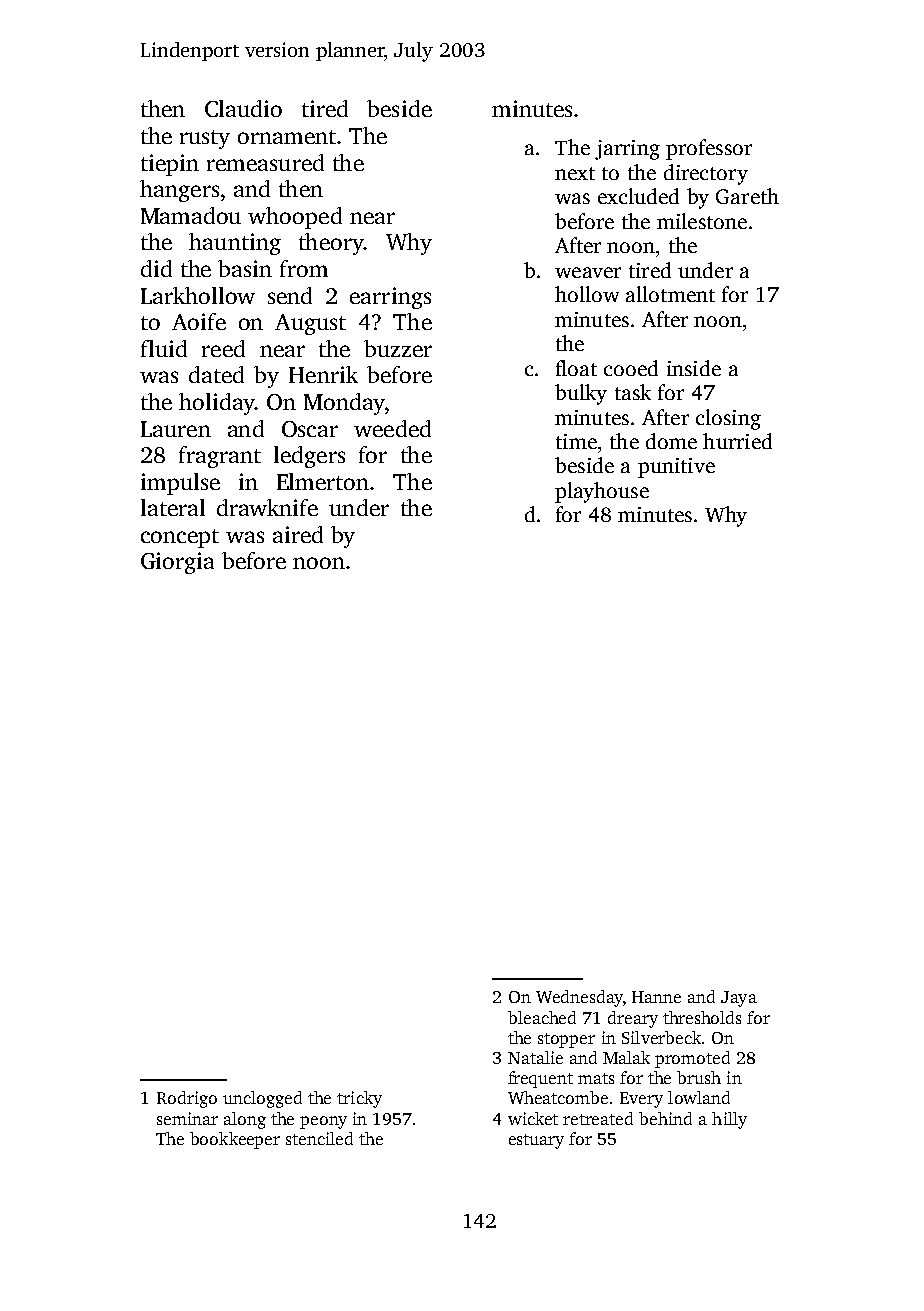  Describe the element at coordinates (633, 1019) in the screenshot. I see `dreary` at that location.
